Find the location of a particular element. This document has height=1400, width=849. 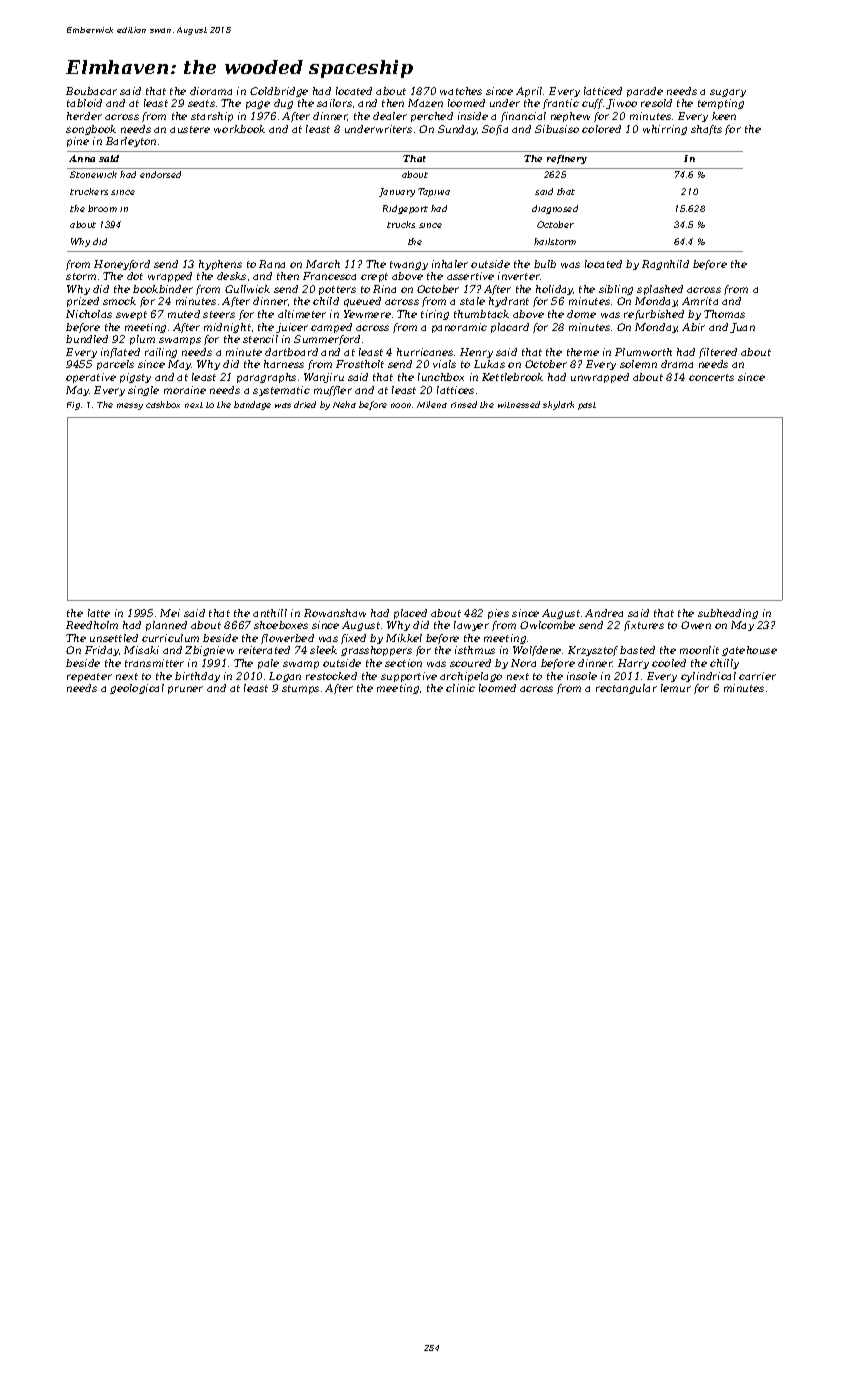

Krzysztof is located at coordinates (593, 651).
